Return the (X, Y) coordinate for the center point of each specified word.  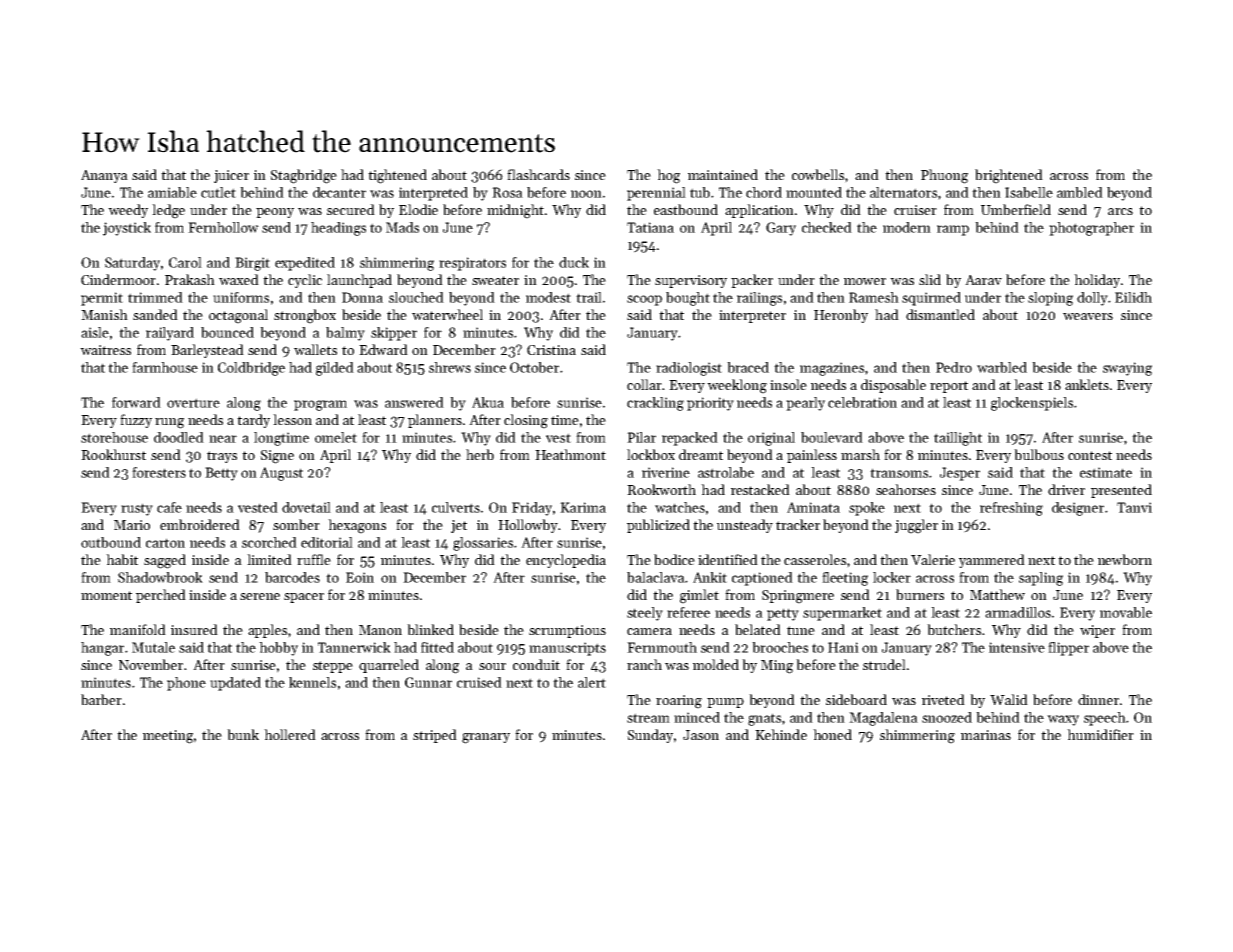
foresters (159, 472)
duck (574, 262)
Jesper (960, 474)
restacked (760, 489)
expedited (305, 264)
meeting (168, 737)
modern (907, 227)
